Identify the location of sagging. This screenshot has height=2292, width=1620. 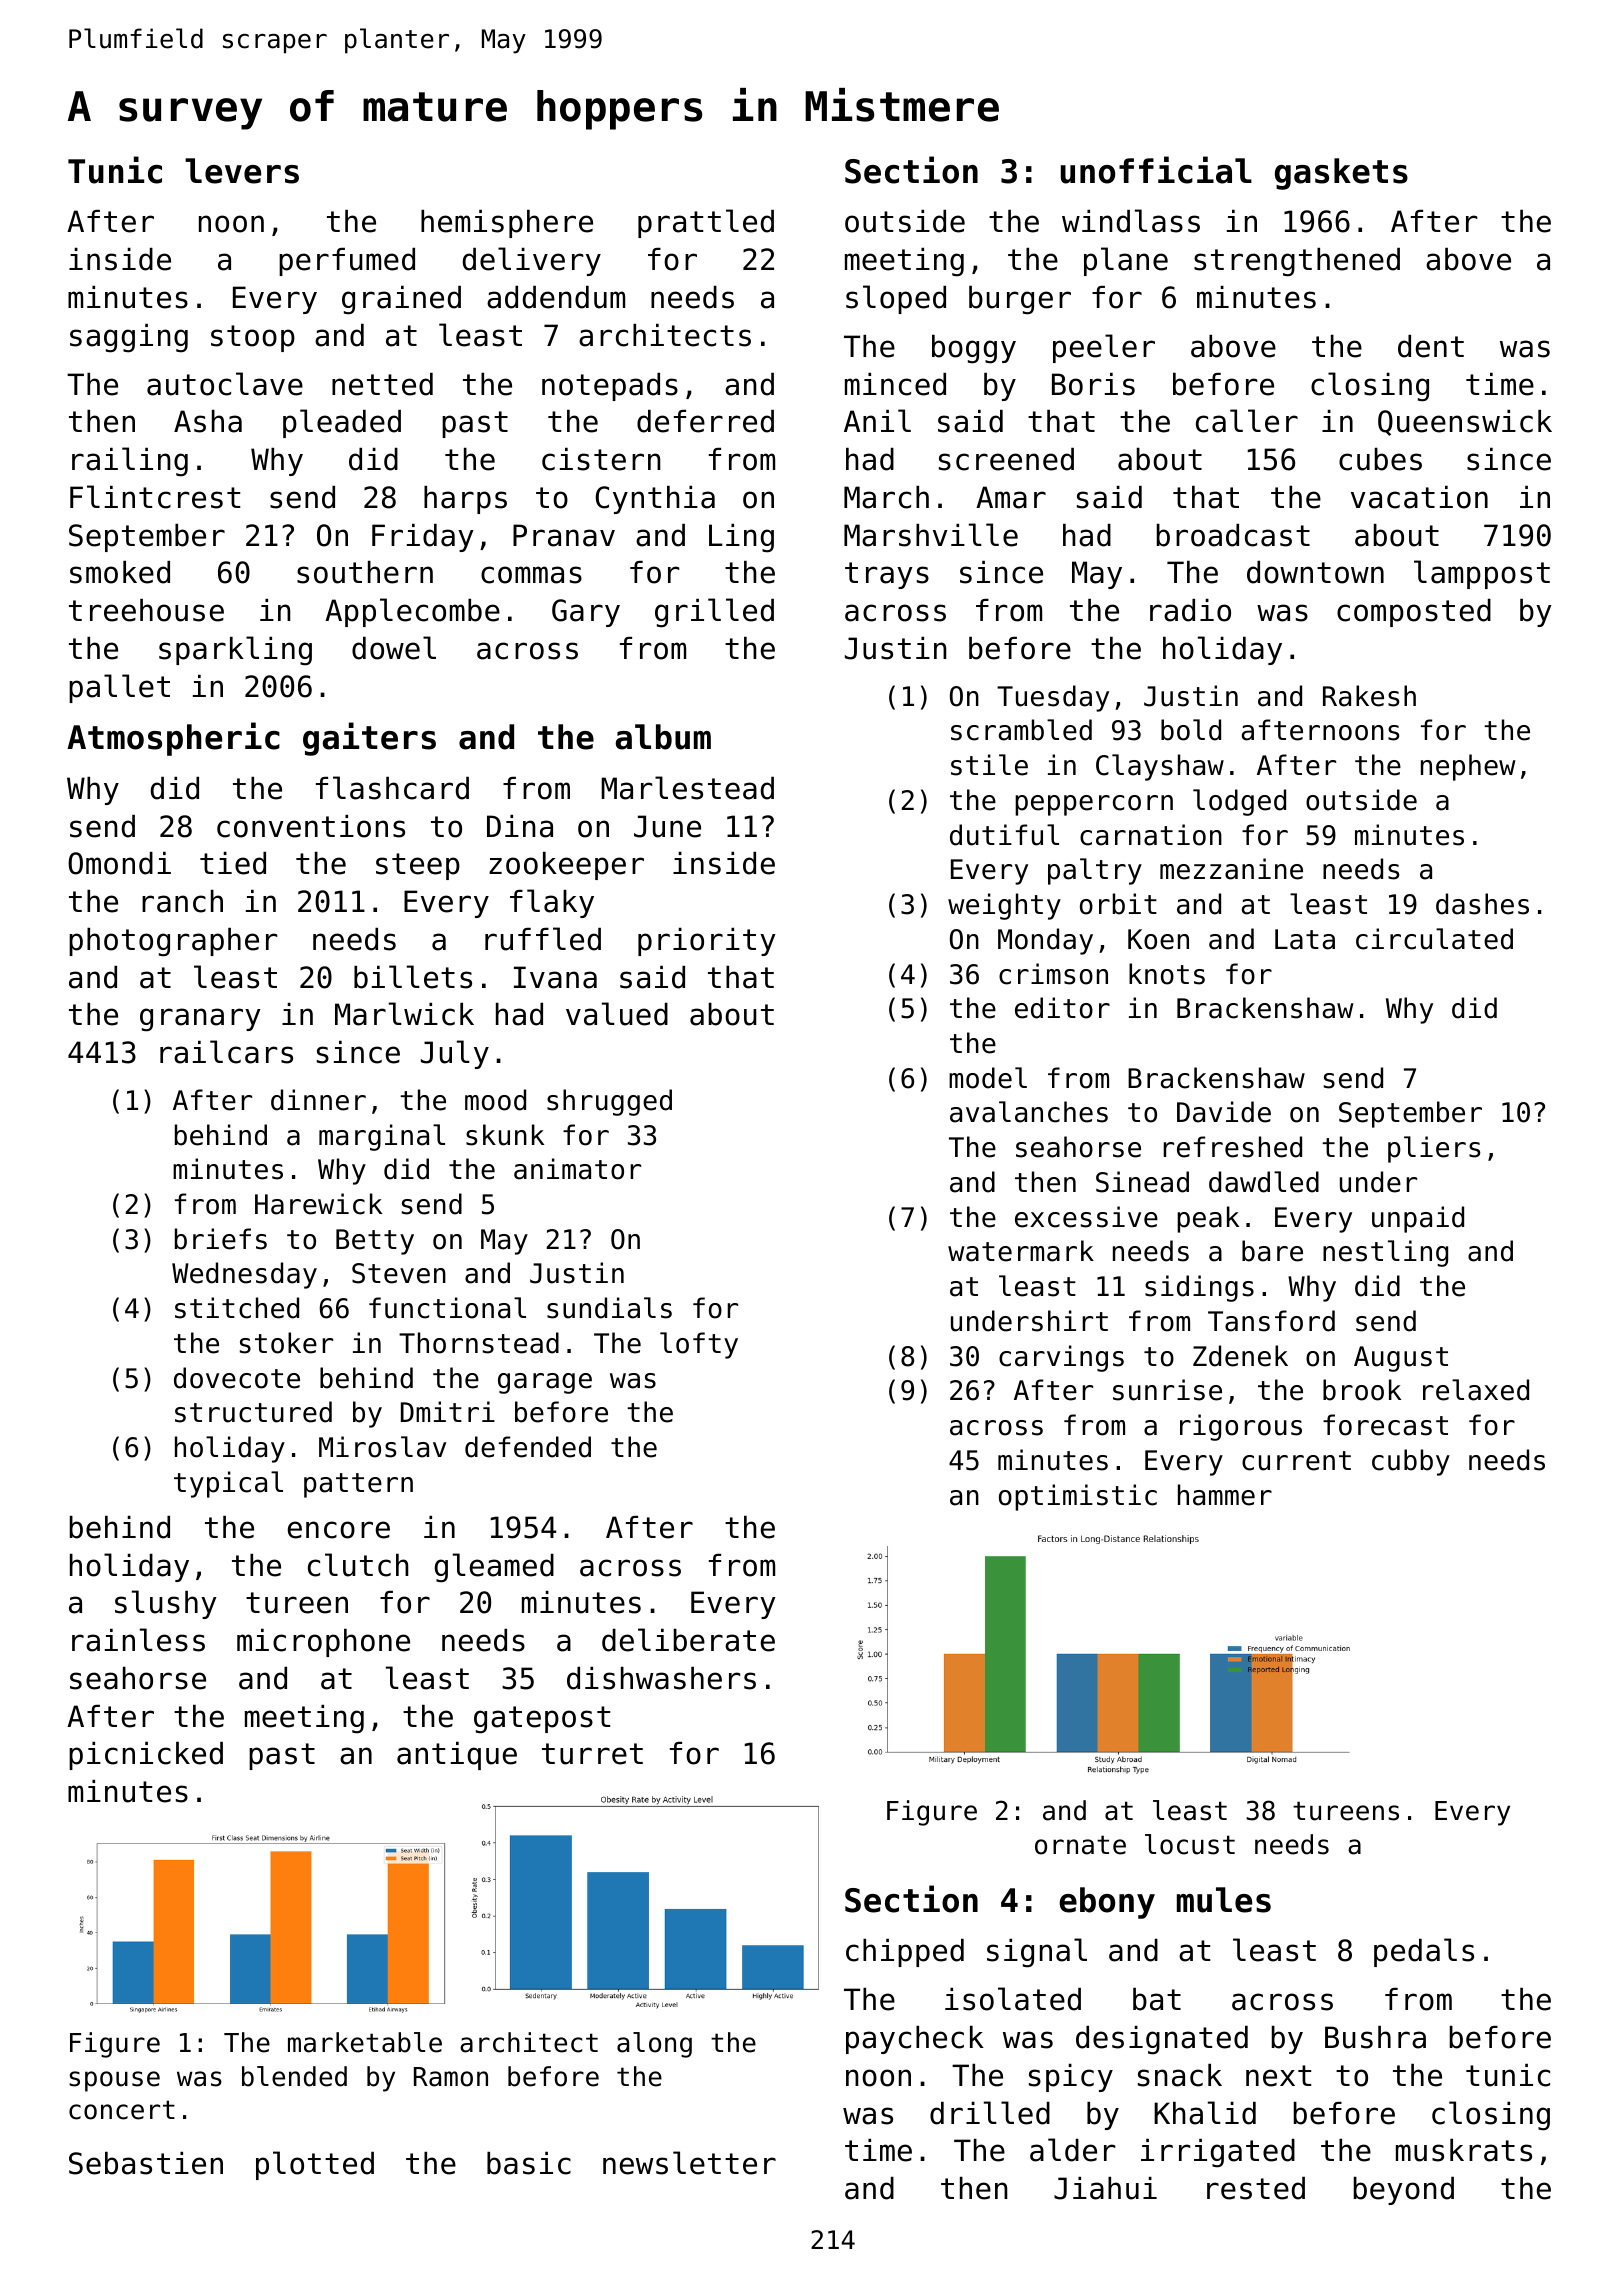
(129, 338).
